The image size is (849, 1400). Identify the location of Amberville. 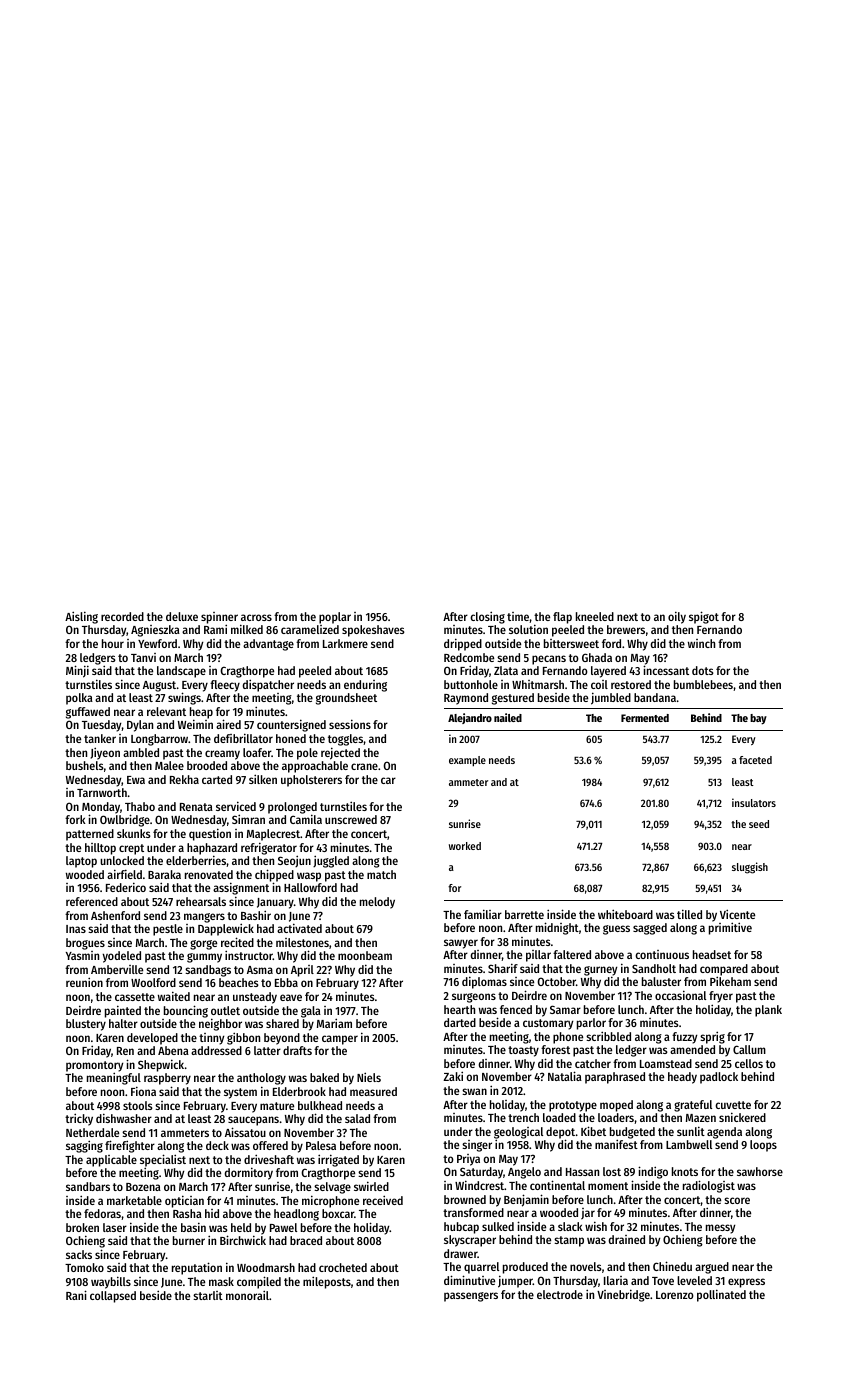
(117, 969).
